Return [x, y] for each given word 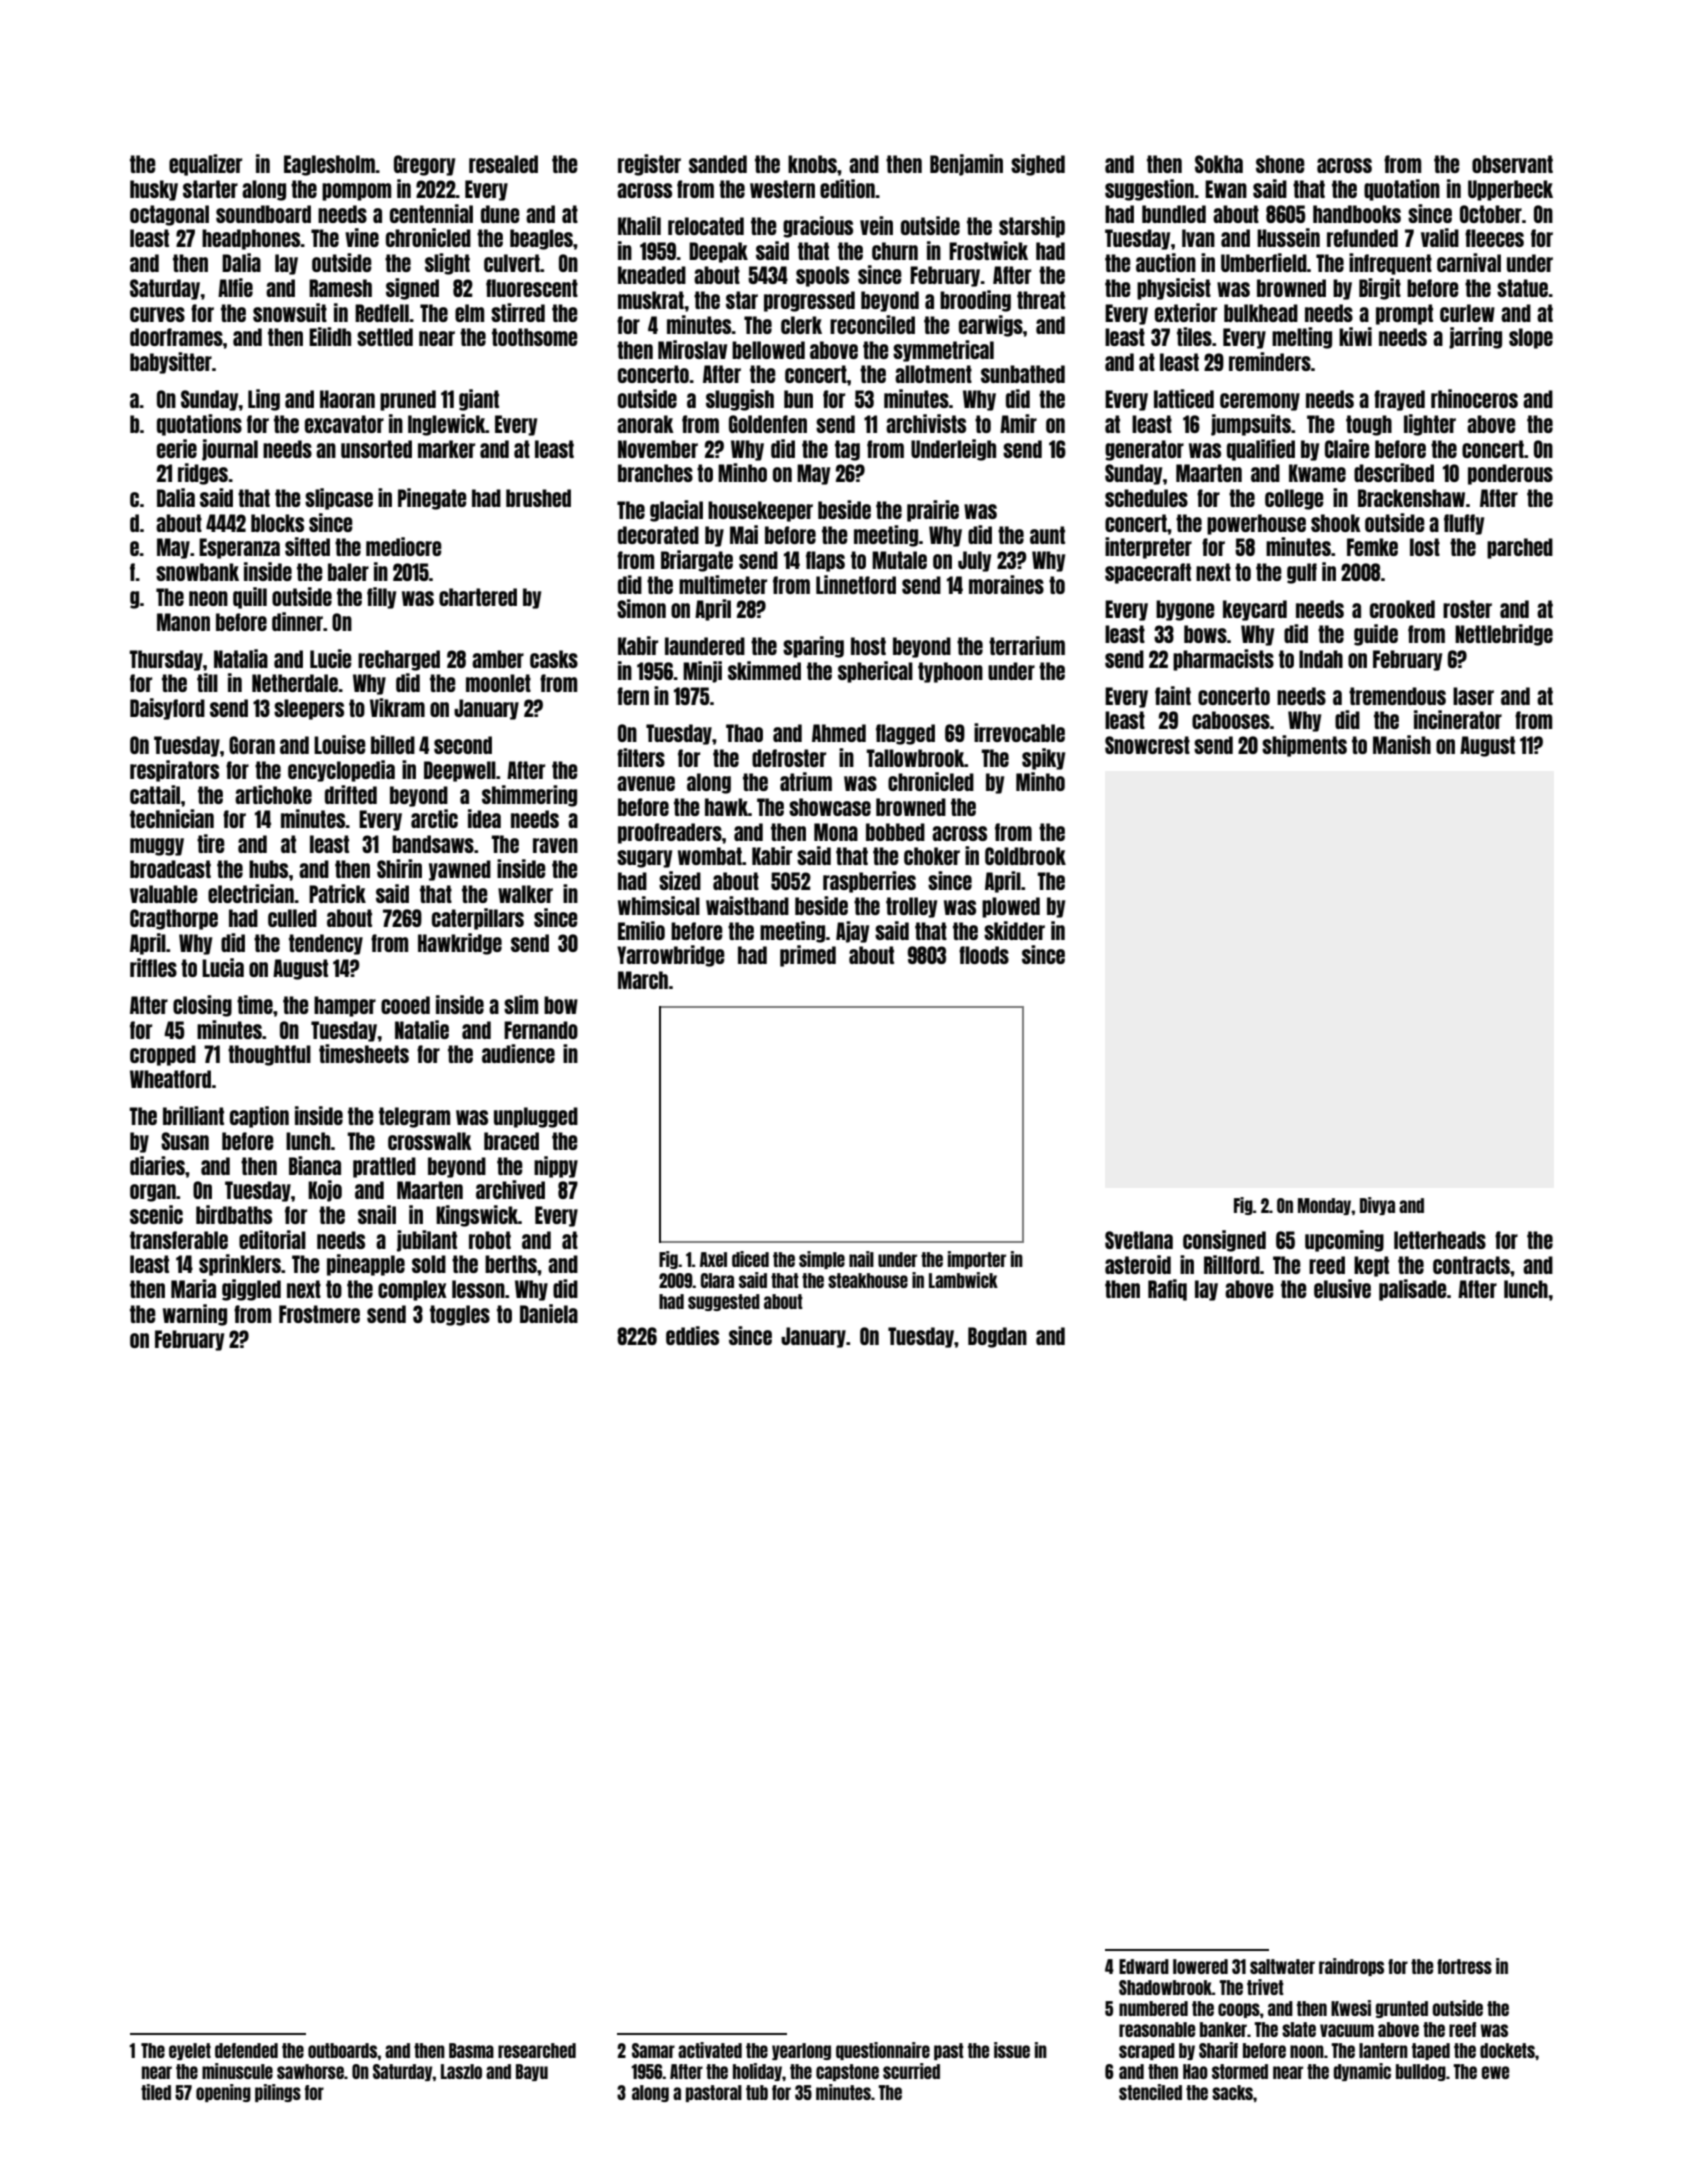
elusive [1342, 1288]
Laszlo [461, 2071]
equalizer [205, 165]
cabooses [1231, 720]
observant [1512, 164]
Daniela [549, 1313]
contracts [1471, 1265]
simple [822, 1260]
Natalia [241, 658]
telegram [414, 1117]
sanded [718, 164]
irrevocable [1019, 732]
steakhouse [868, 1280]
